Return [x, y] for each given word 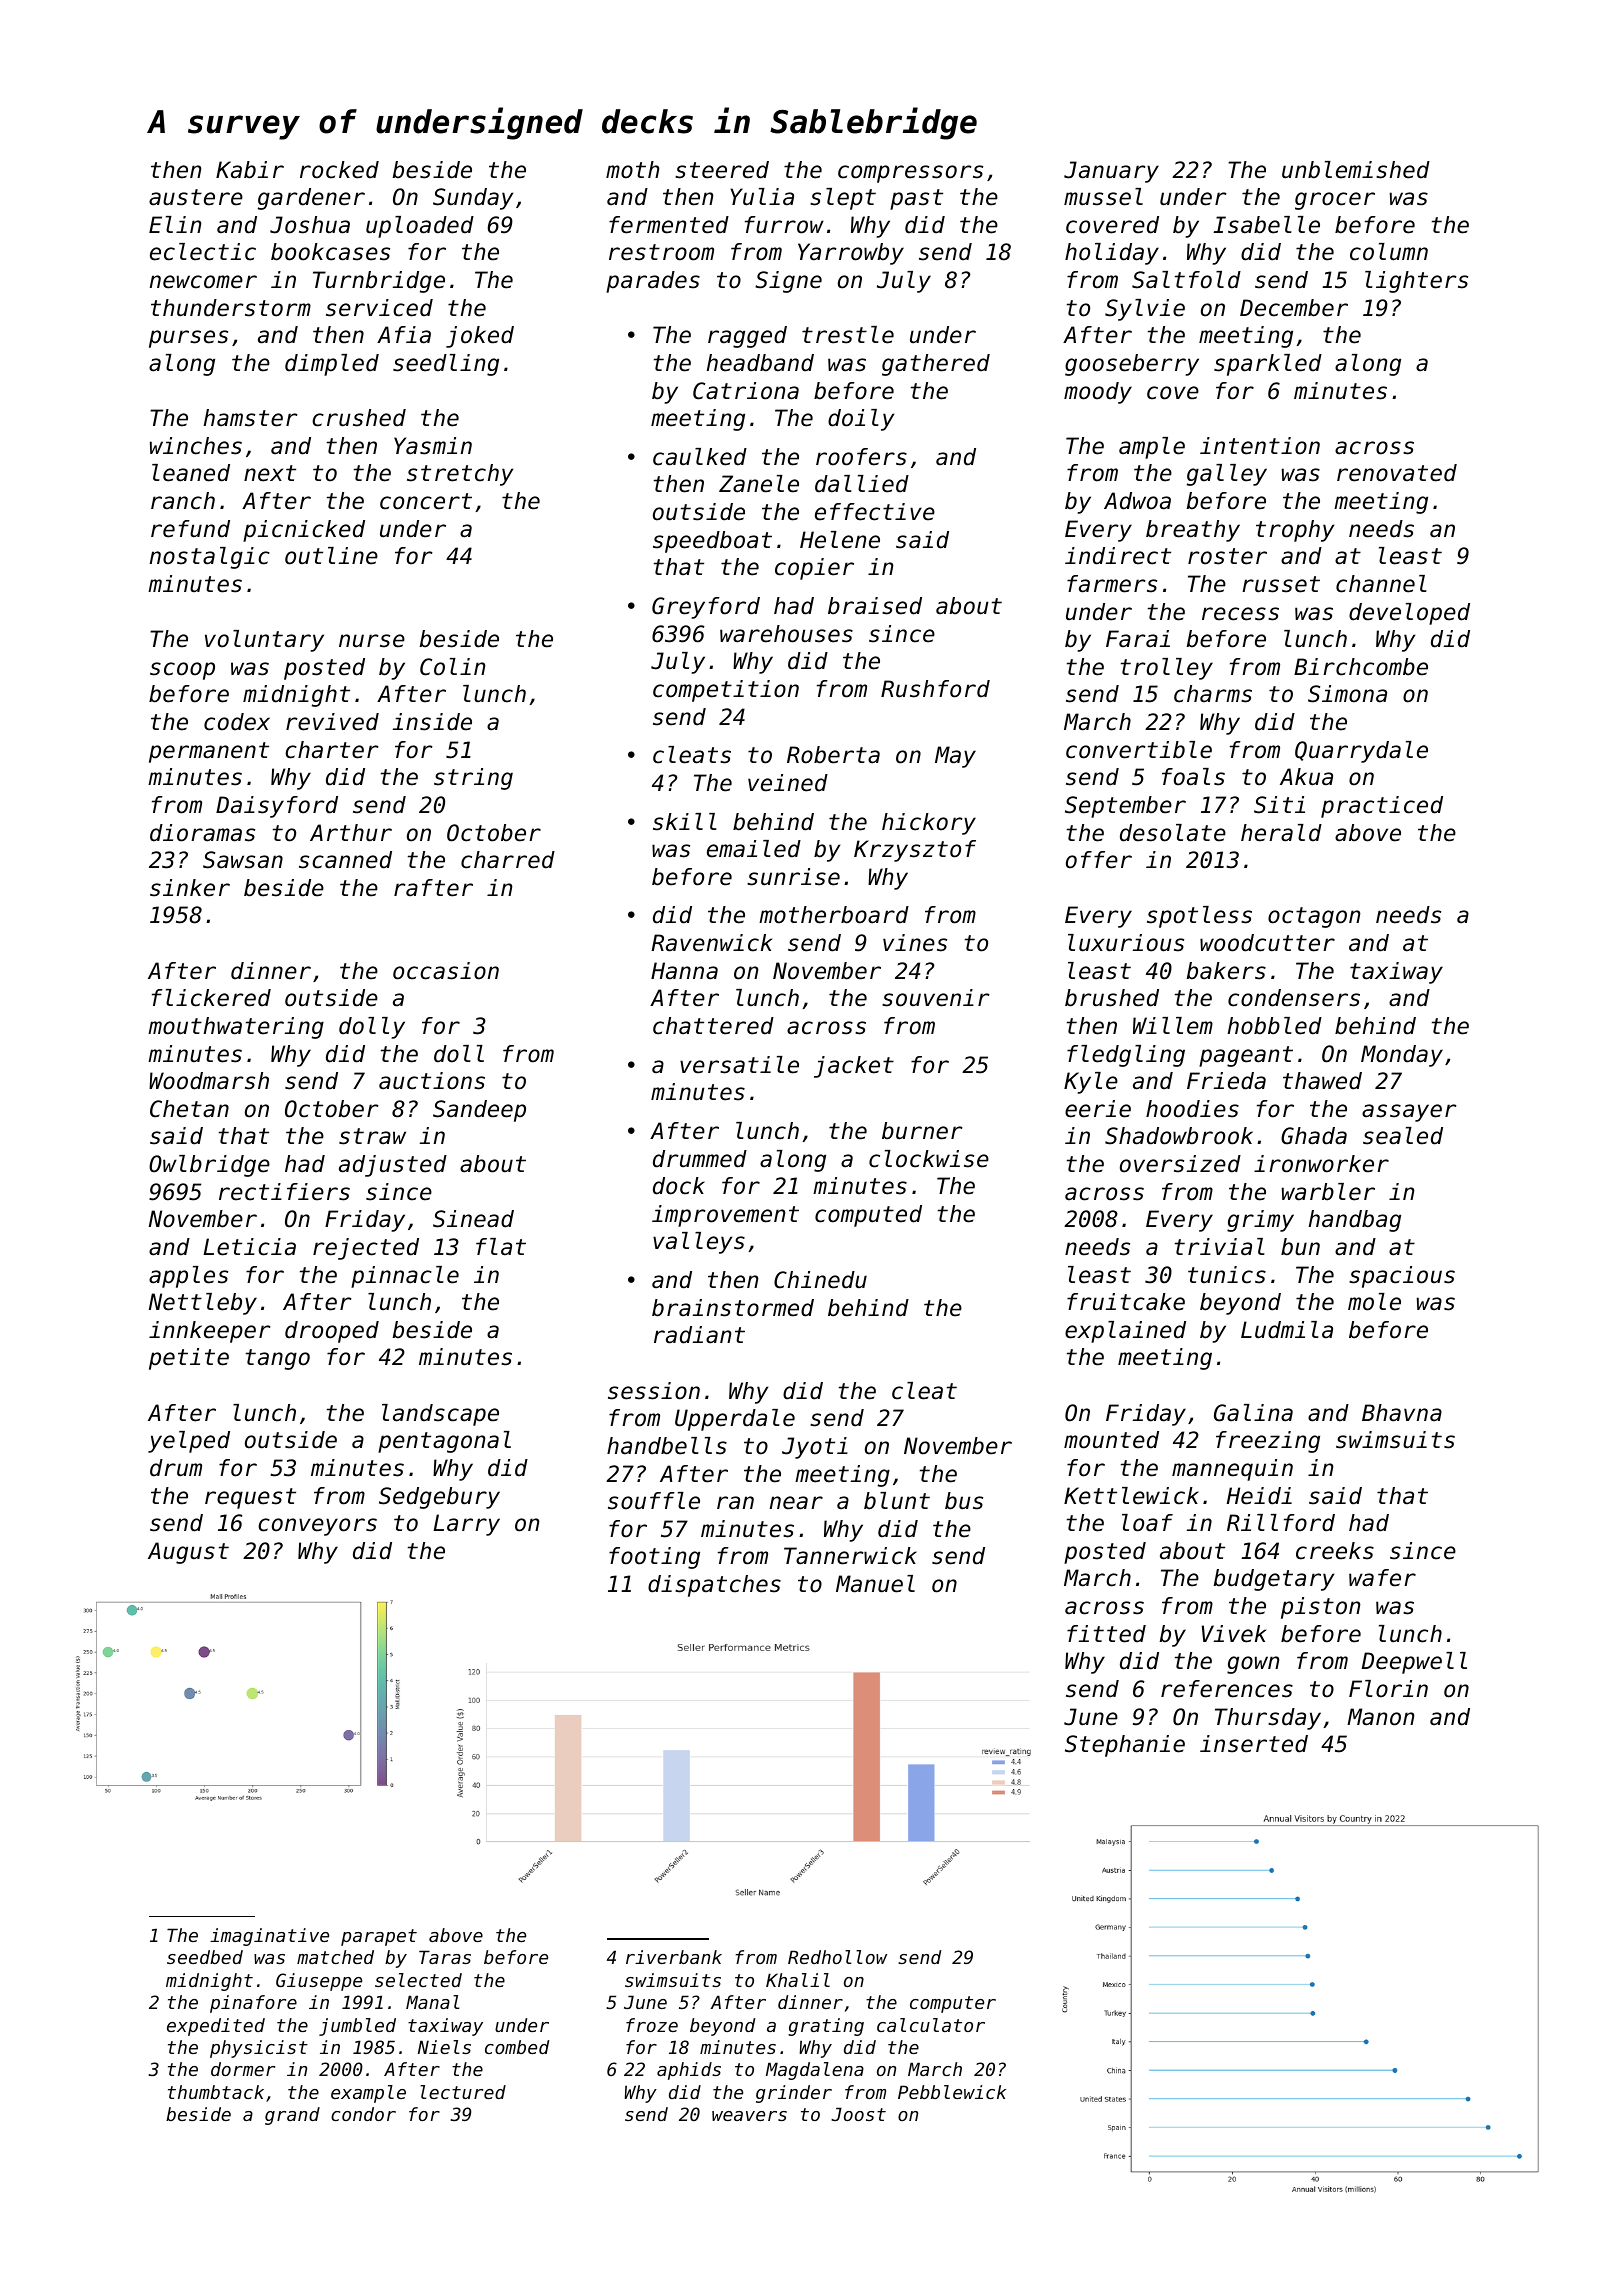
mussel [1103, 197]
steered [722, 170]
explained [1125, 1332]
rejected [366, 1249]
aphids [689, 2071]
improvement [725, 1216]
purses [188, 339]
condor [363, 2114]
